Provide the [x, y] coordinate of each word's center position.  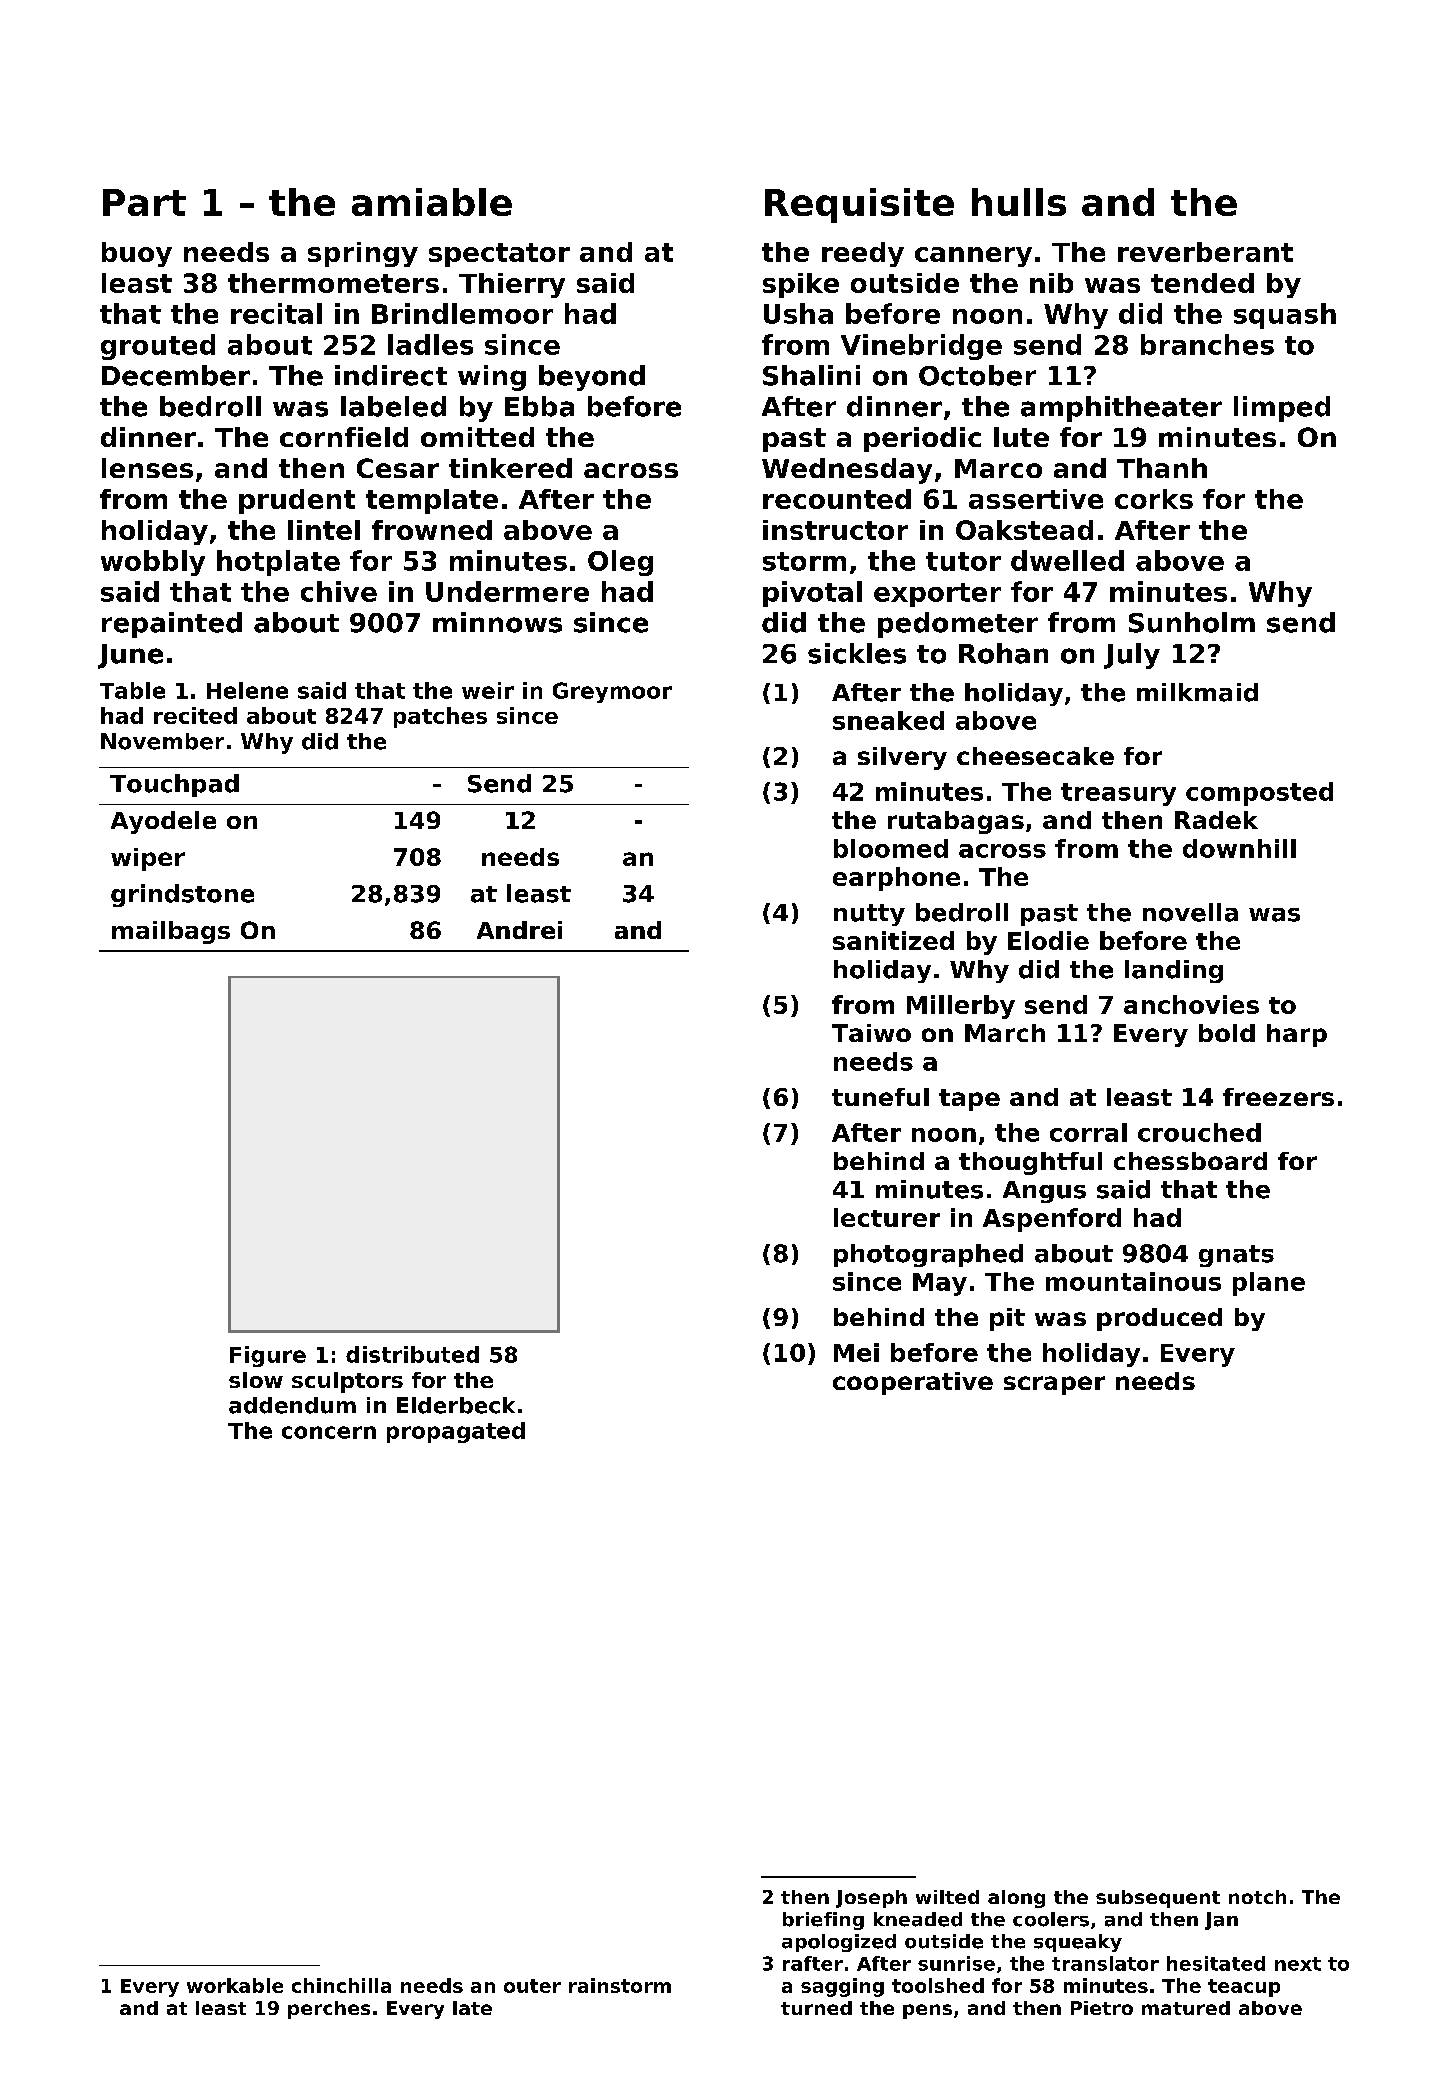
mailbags [171, 932]
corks [1154, 499]
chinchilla [341, 1985]
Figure [268, 1356]
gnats [1236, 1256]
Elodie [1048, 940]
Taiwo [871, 1033]
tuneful [880, 1097]
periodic [922, 439]
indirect [391, 375]
